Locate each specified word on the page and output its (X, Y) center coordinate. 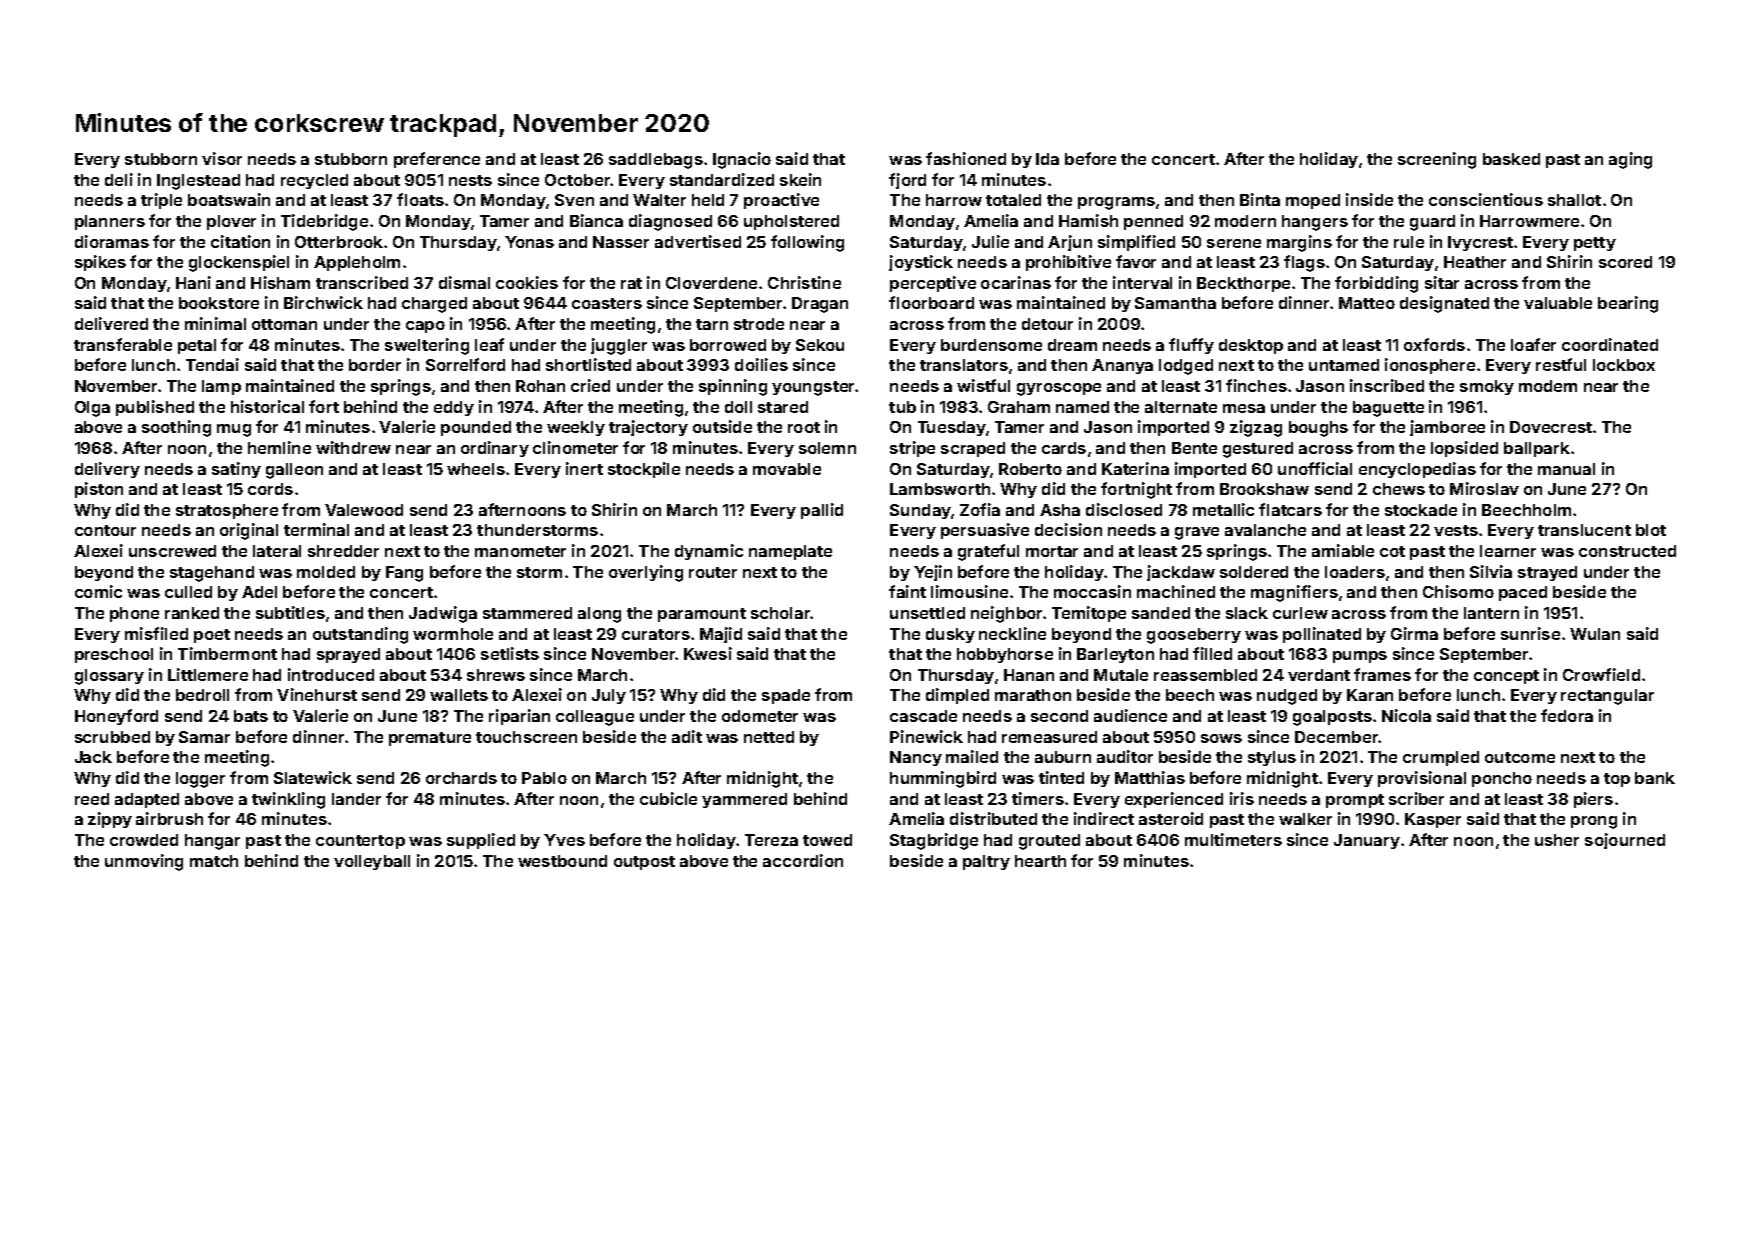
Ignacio (742, 160)
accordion (803, 860)
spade (786, 696)
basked (1511, 159)
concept (1506, 677)
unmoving (144, 862)
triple (161, 201)
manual (1566, 469)
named (1082, 407)
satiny (236, 470)
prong (1594, 822)
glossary (109, 677)
